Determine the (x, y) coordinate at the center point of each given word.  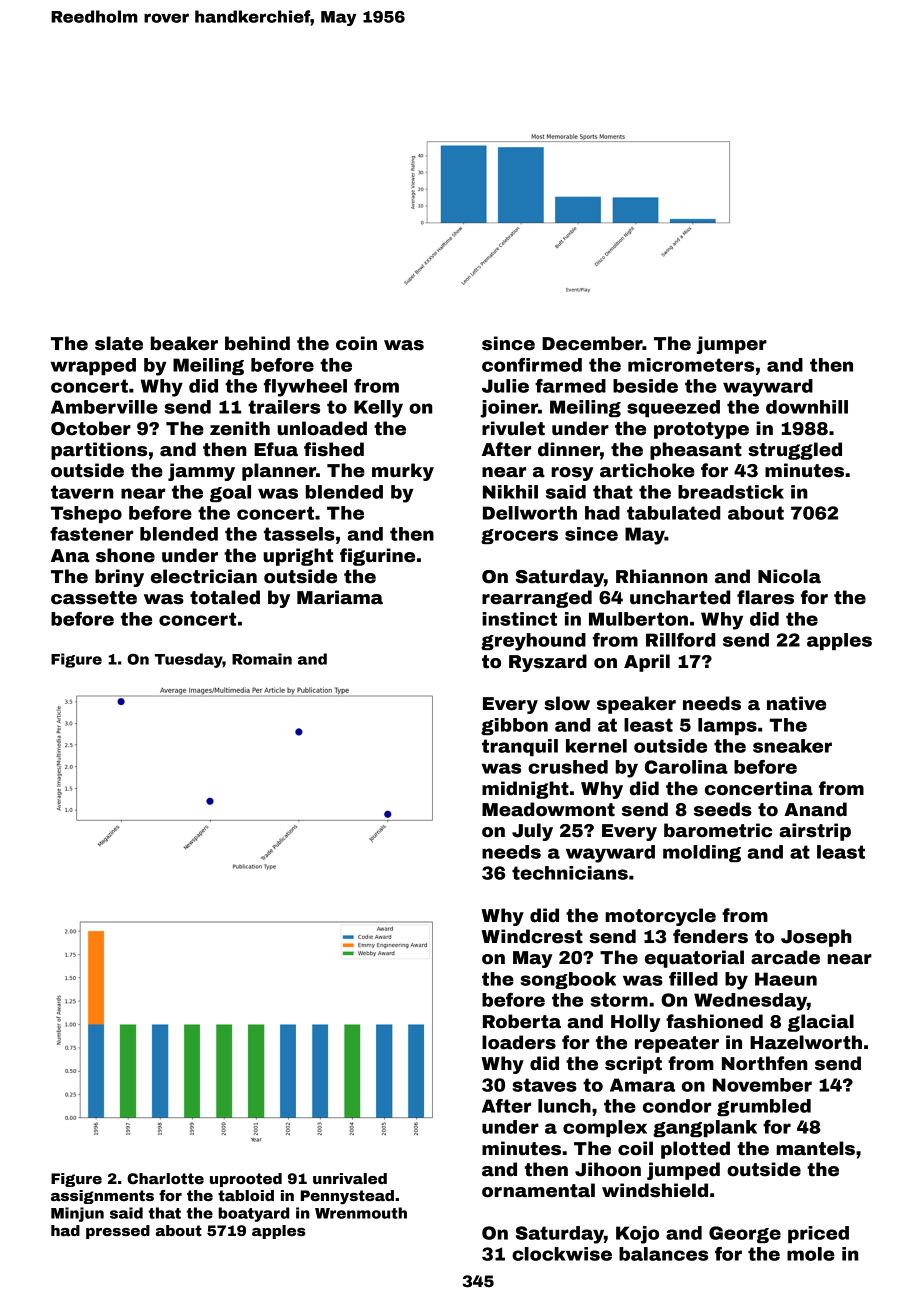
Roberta (522, 1021)
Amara (642, 1085)
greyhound (533, 642)
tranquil (520, 747)
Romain (262, 659)
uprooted (246, 1180)
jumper (731, 345)
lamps (727, 726)
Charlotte (165, 1178)
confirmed (532, 365)
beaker (184, 343)
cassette (94, 598)
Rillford (680, 640)
